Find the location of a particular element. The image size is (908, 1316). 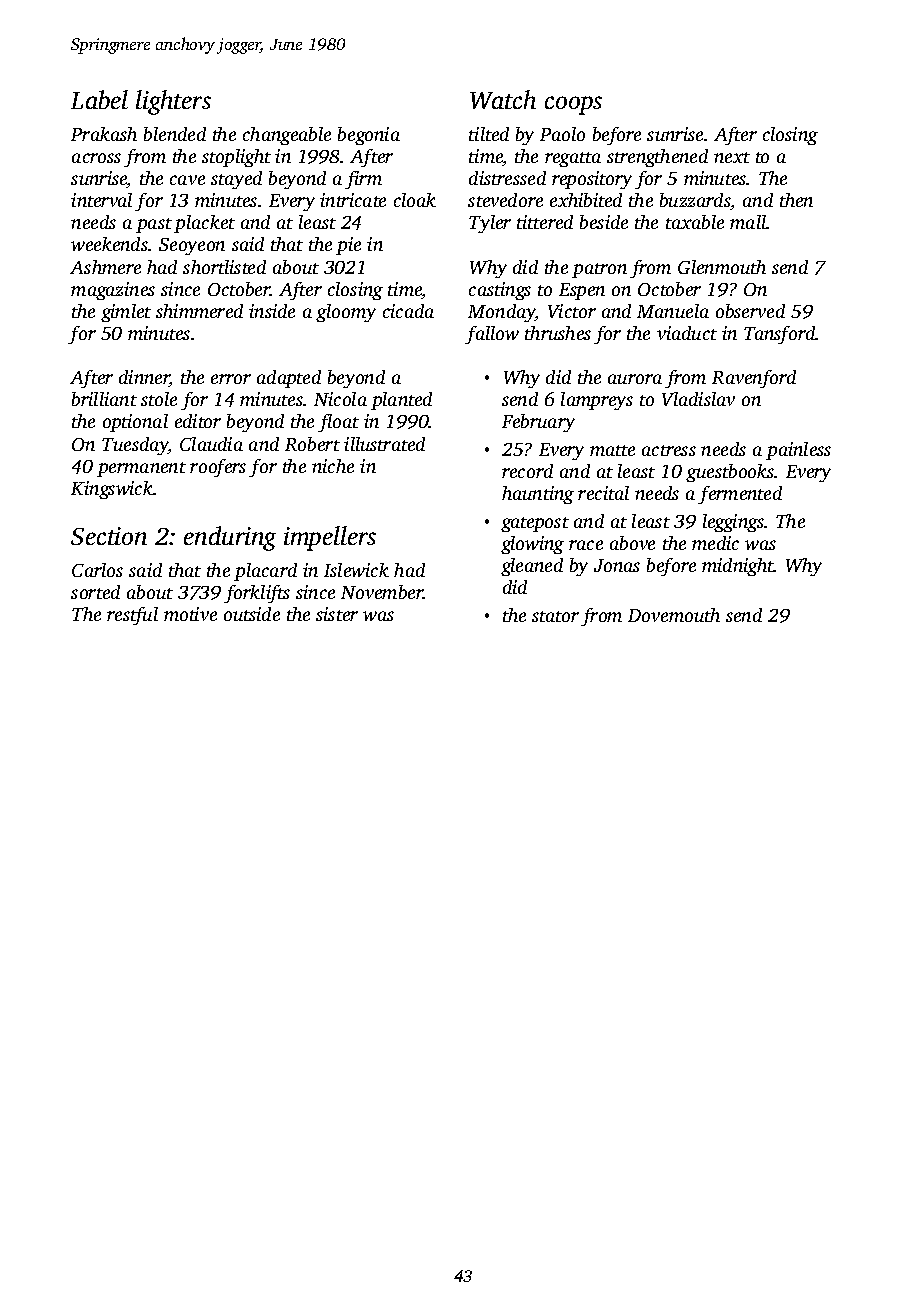

Watch is located at coordinates (503, 99).
